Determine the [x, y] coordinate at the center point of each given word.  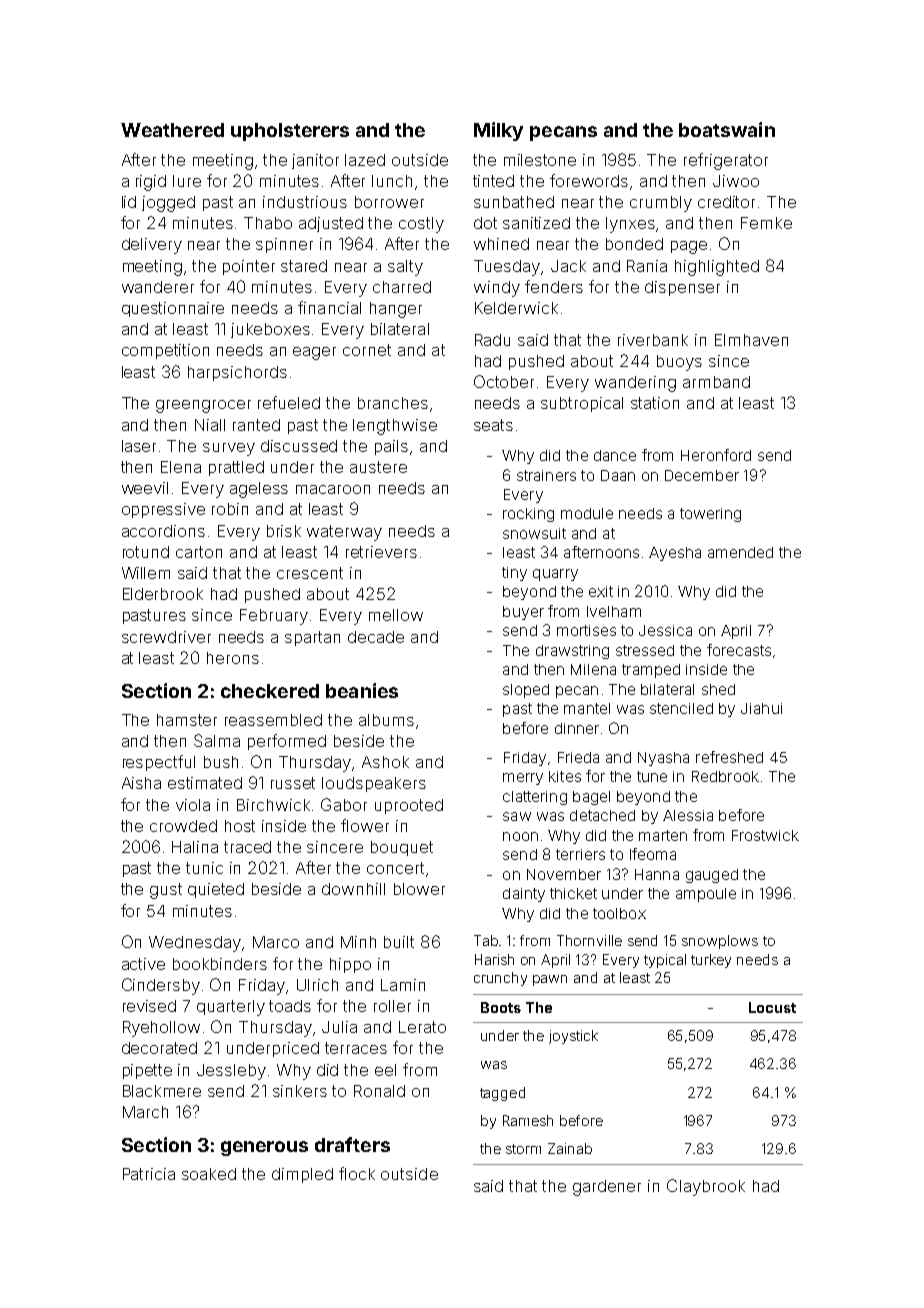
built [399, 942]
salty [405, 268]
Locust [772, 1007]
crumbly [661, 204]
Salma [217, 740]
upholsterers [290, 132]
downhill [353, 889]
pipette [147, 1071]
